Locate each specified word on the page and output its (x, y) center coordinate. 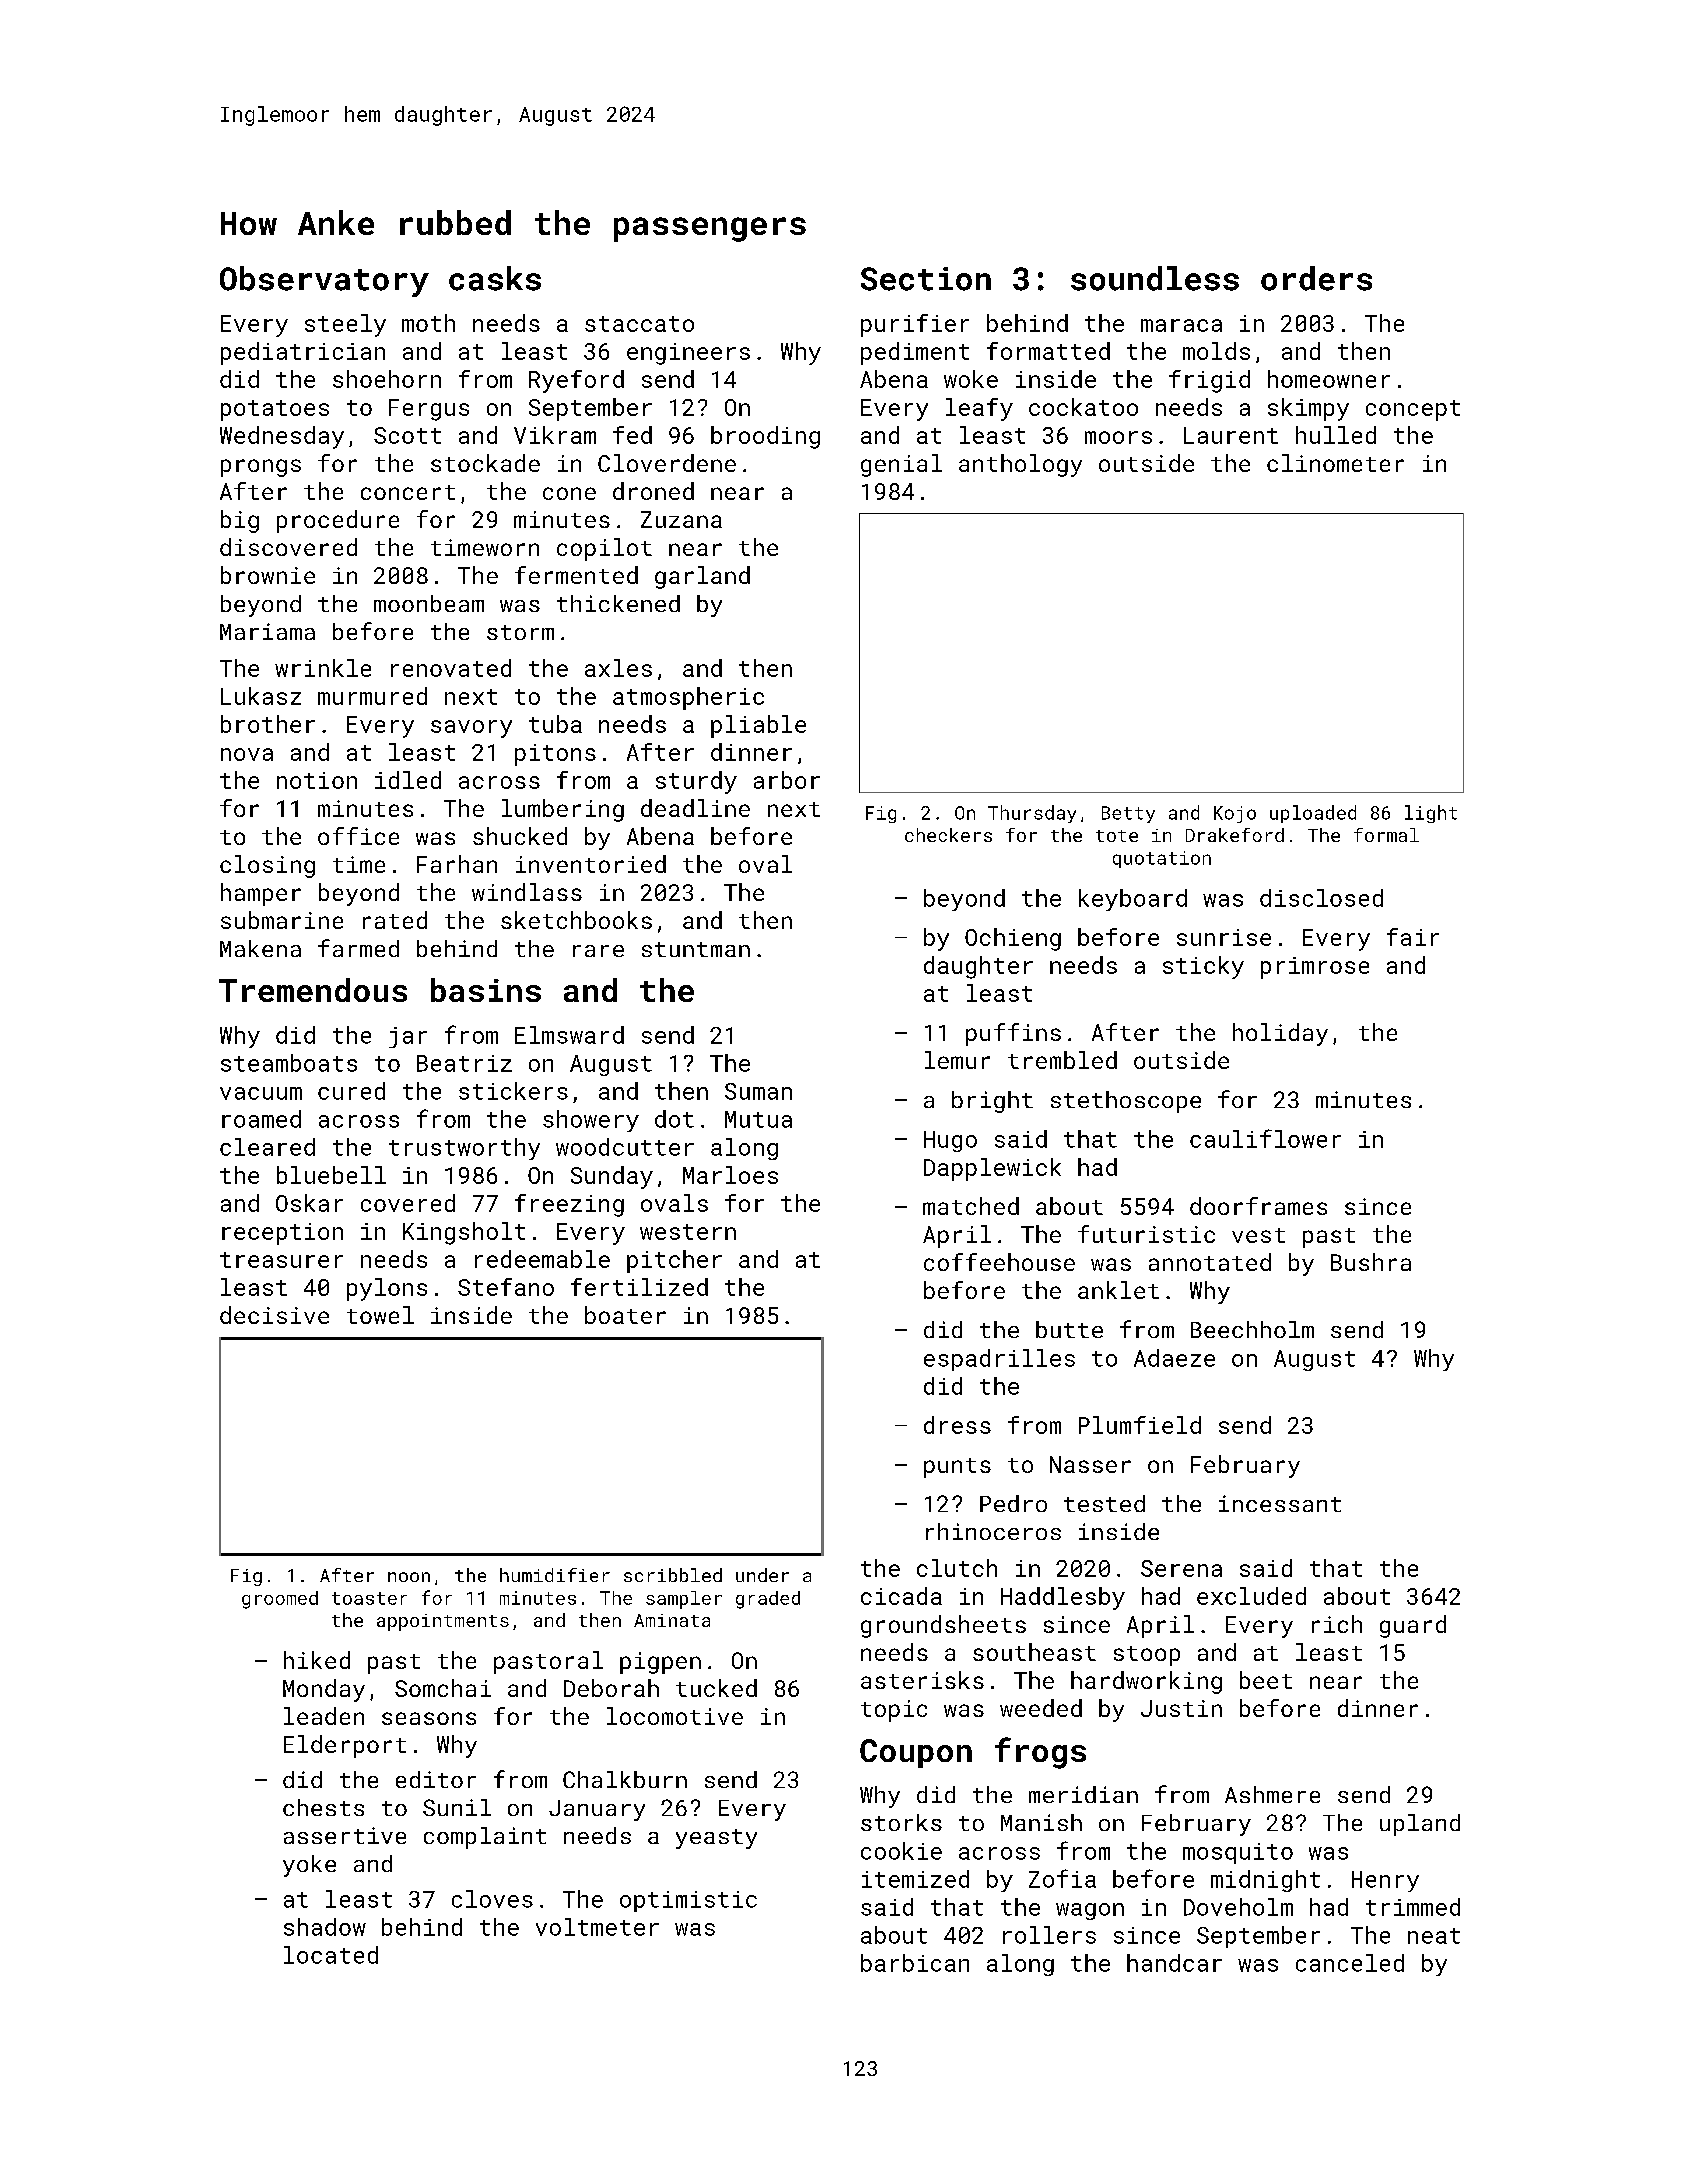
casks (495, 278)
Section (926, 279)
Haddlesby (1063, 1598)
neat (1434, 1936)
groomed (280, 1600)
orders (1316, 278)
